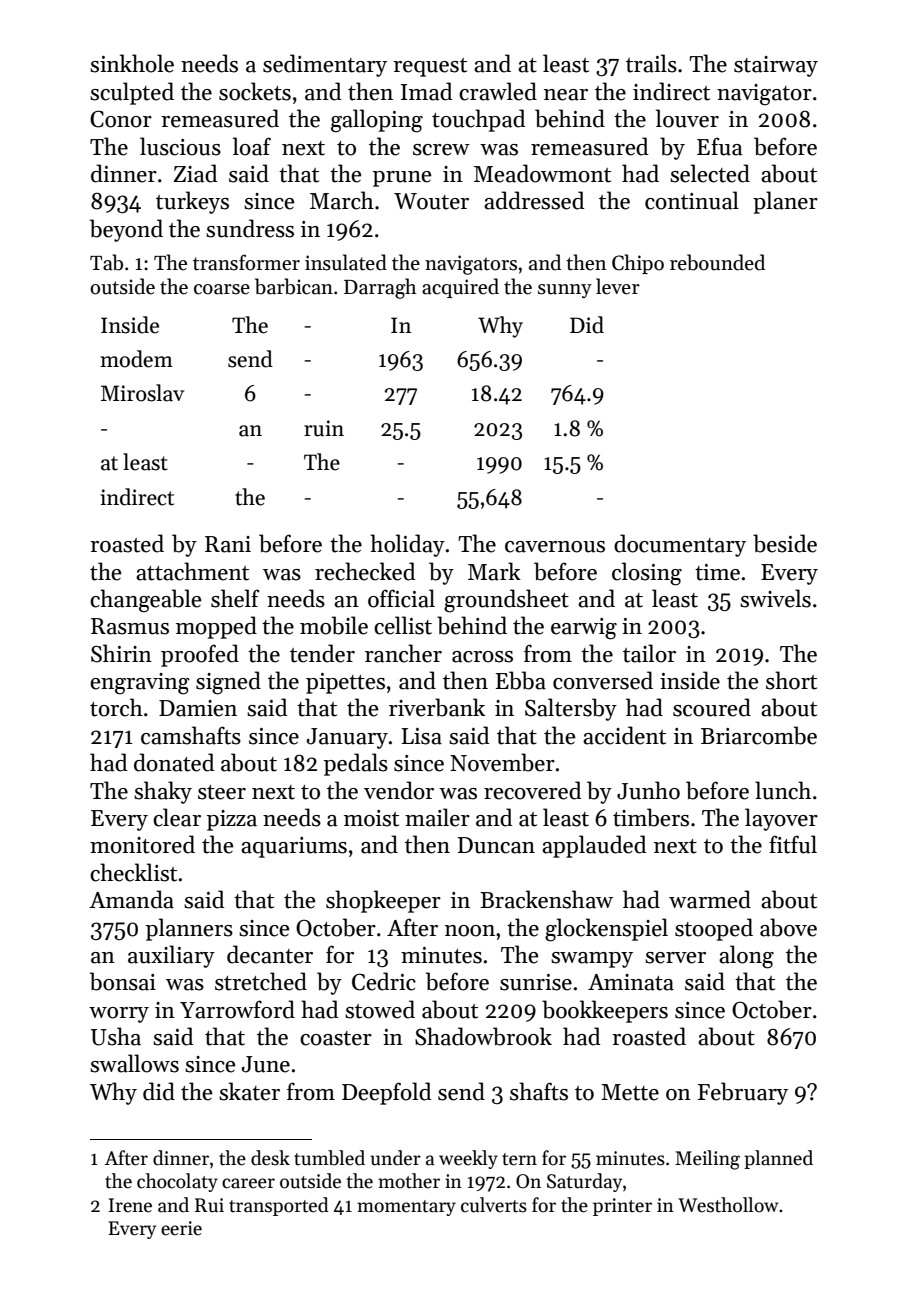 The width and height of the screenshot is (908, 1316). Describe the element at coordinates (106, 262) in the screenshot. I see `Tab` at that location.
